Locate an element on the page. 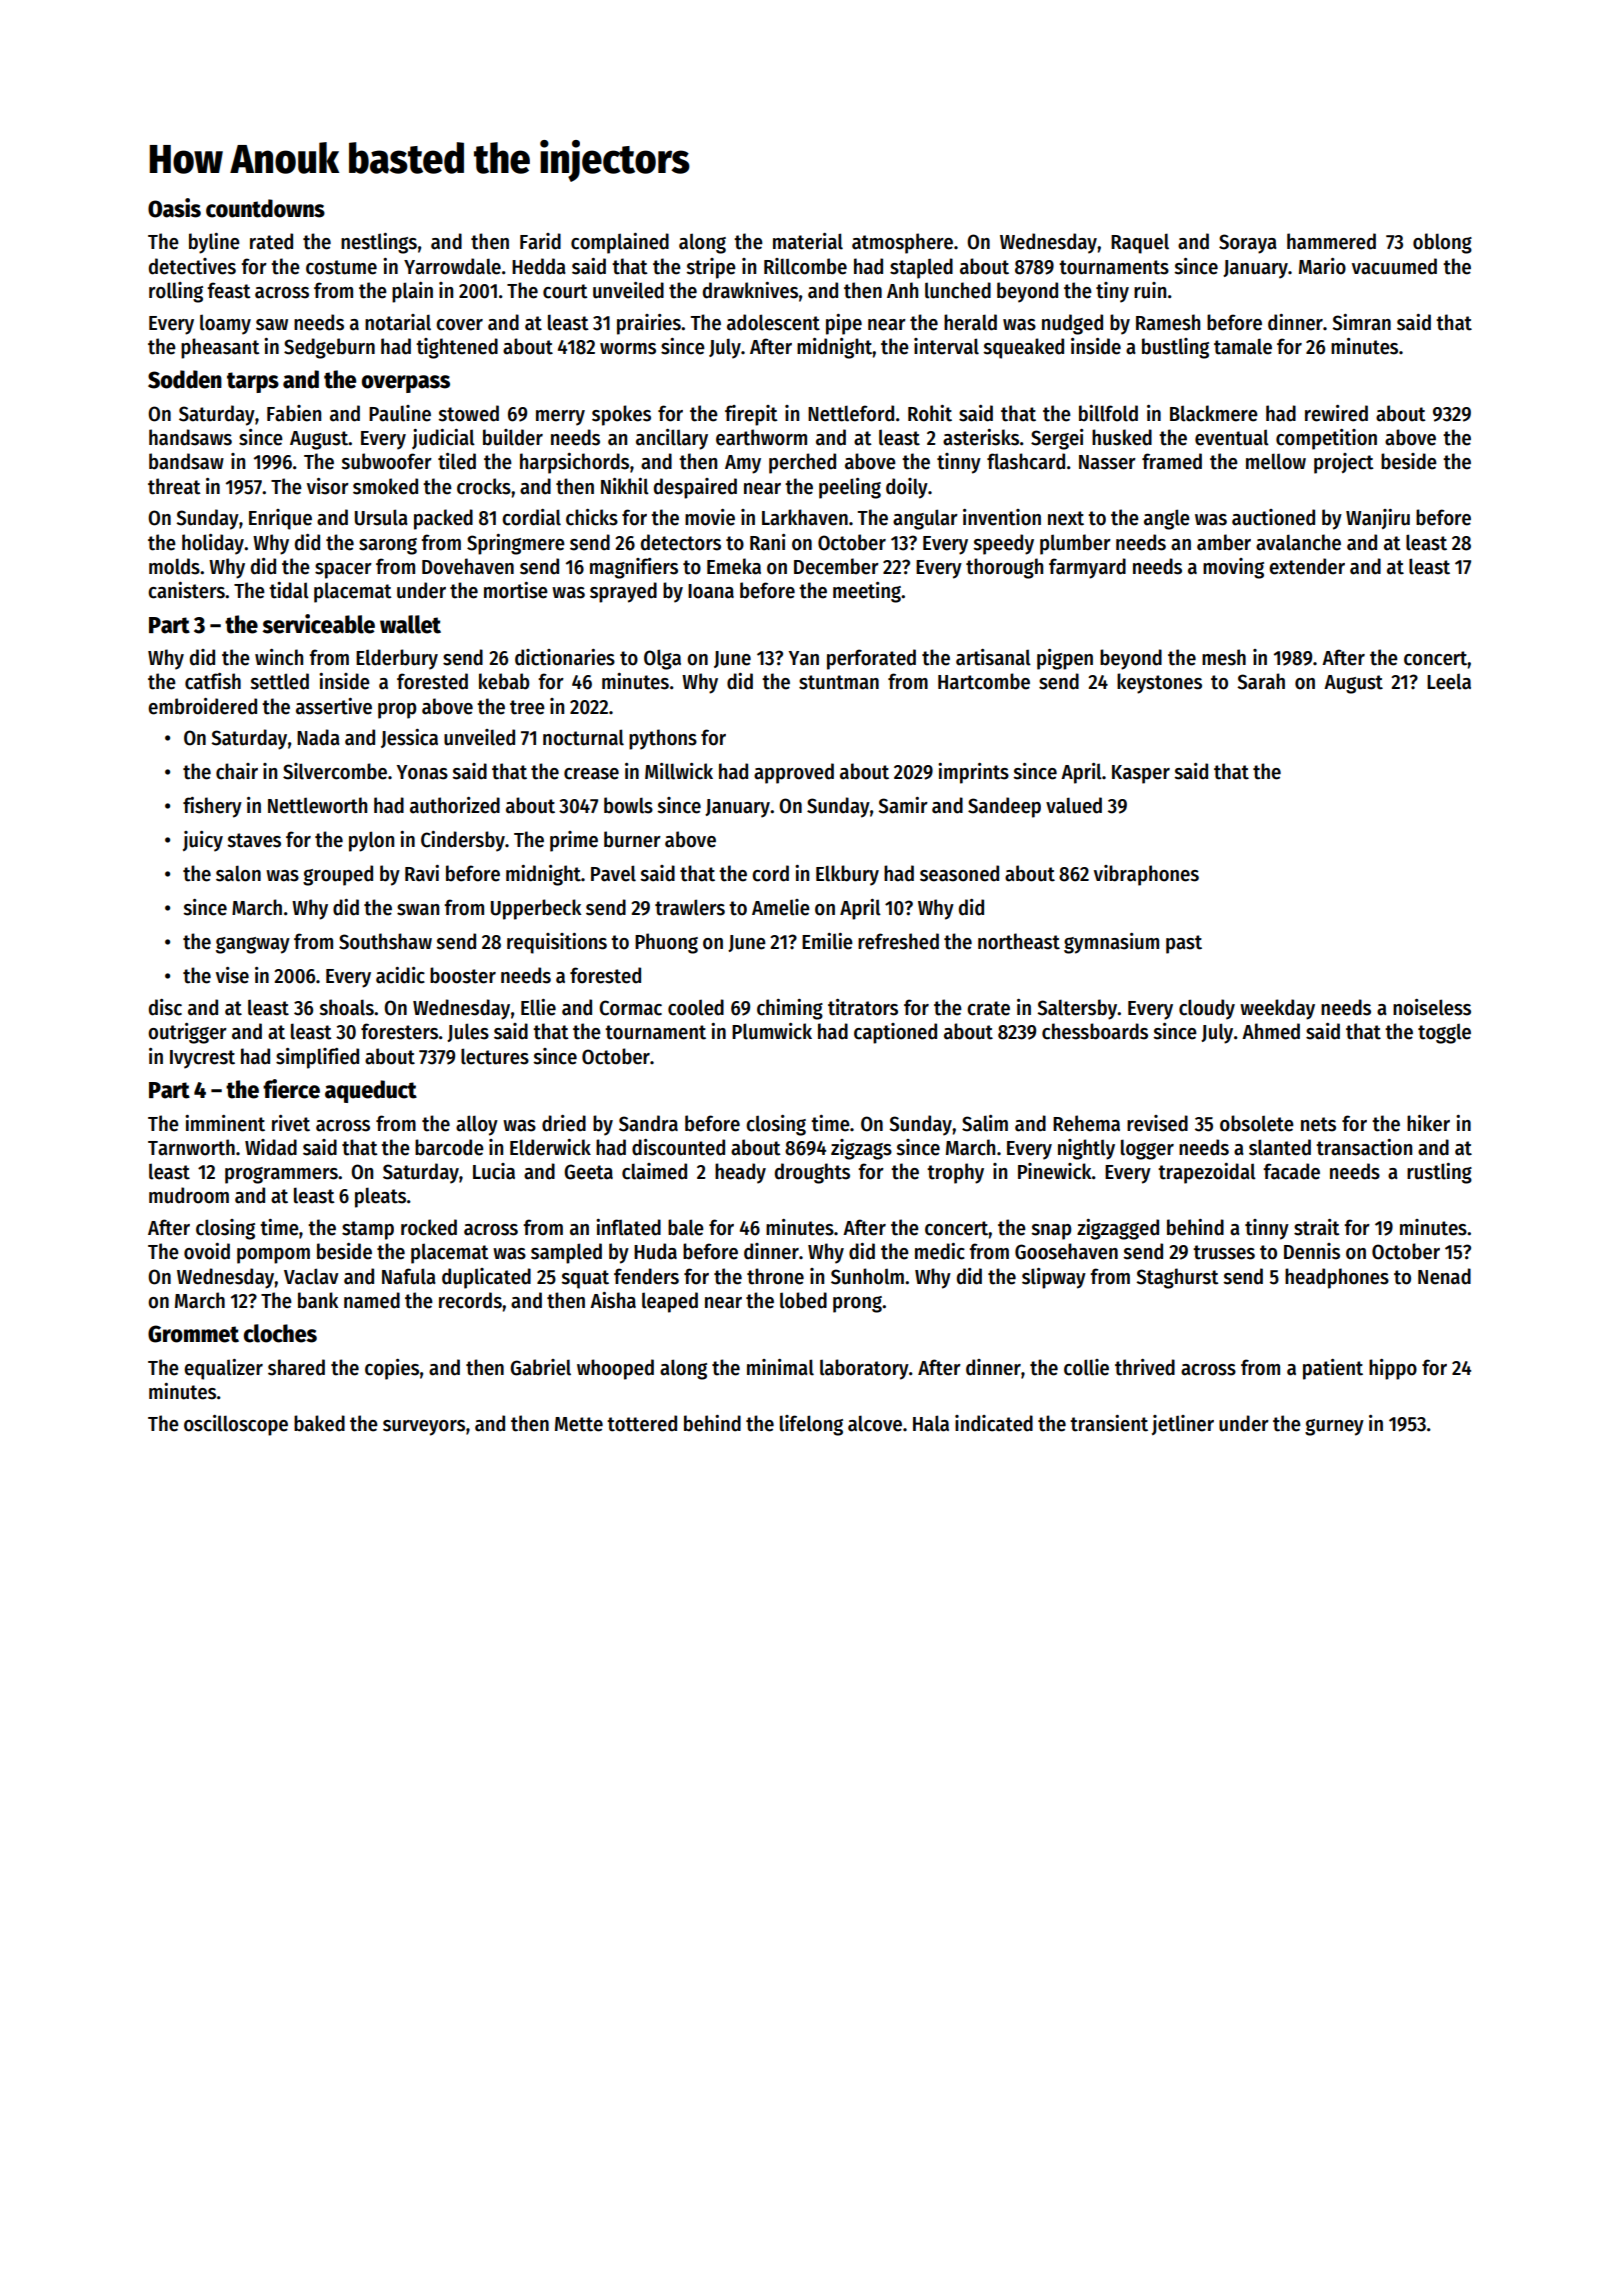 The height and width of the page is (2292, 1620). baked is located at coordinates (319, 1423).
